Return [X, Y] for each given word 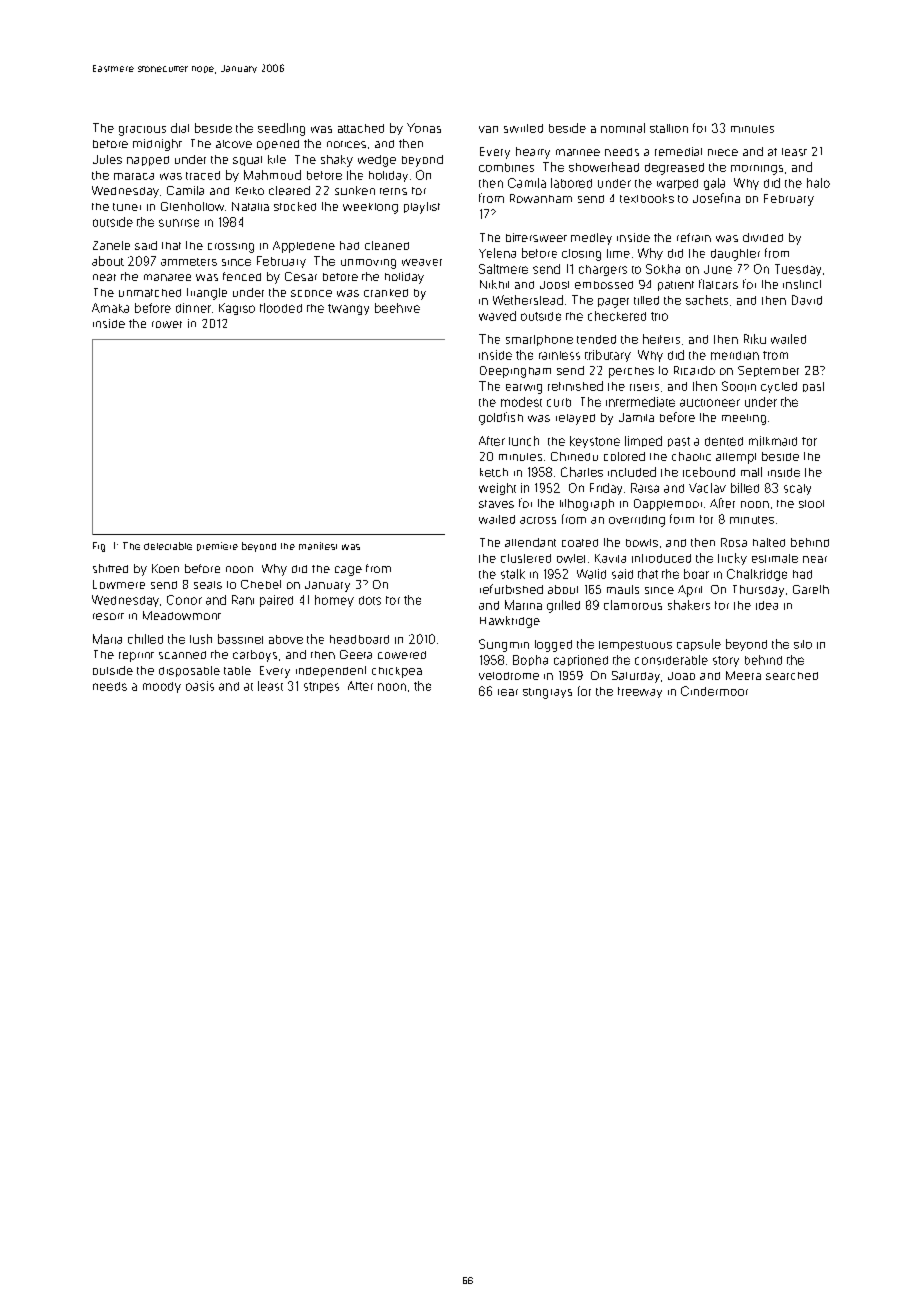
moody [162, 687]
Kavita [610, 558]
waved [497, 316]
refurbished [511, 589]
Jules [107, 159]
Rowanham [541, 198]
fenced [242, 276]
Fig [99, 547]
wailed [788, 339]
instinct [802, 284]
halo [818, 183]
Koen [165, 568]
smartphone [539, 340]
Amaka [110, 308]
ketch [494, 472]
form [682, 519]
